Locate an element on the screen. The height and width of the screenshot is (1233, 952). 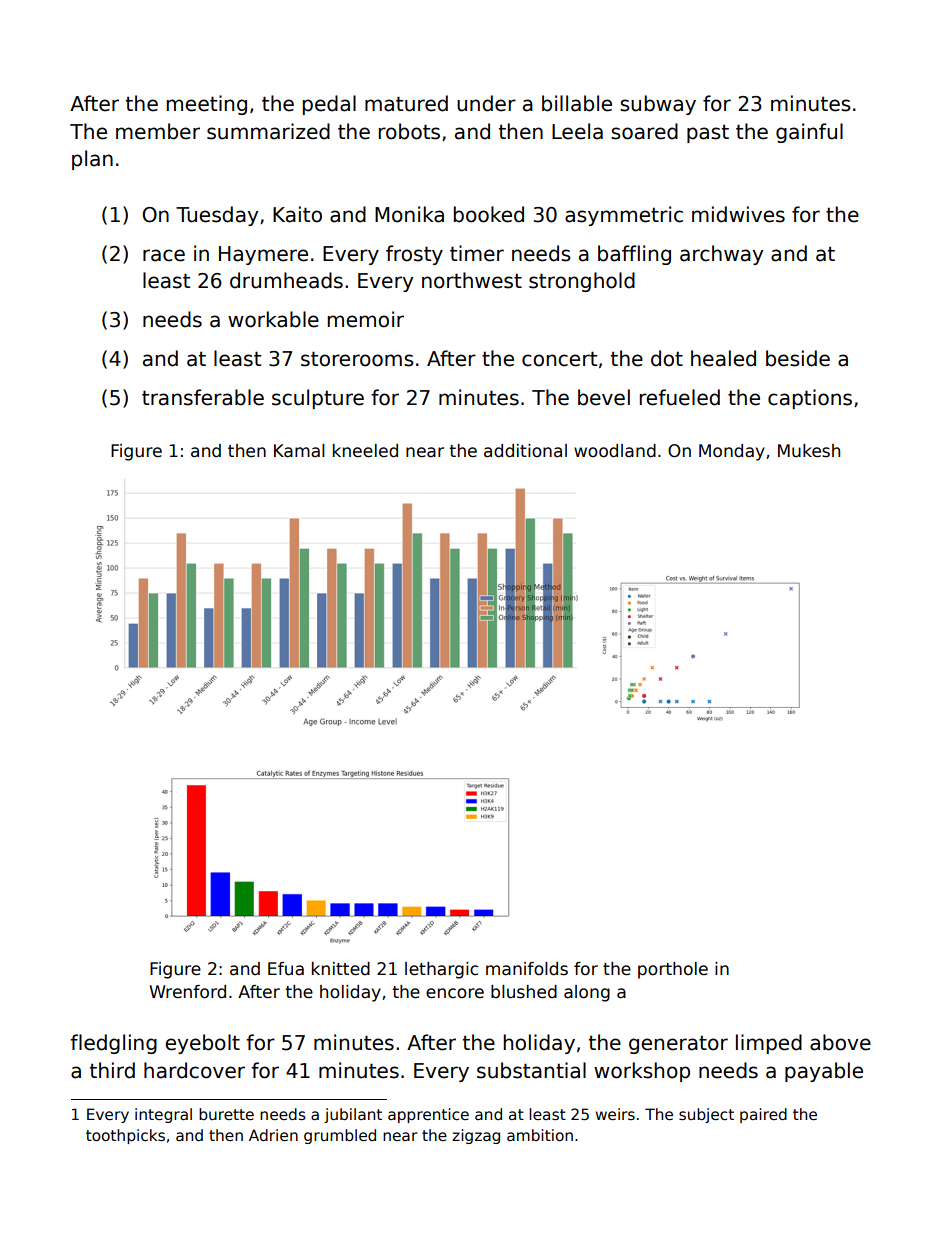
woodland is located at coordinates (615, 451).
